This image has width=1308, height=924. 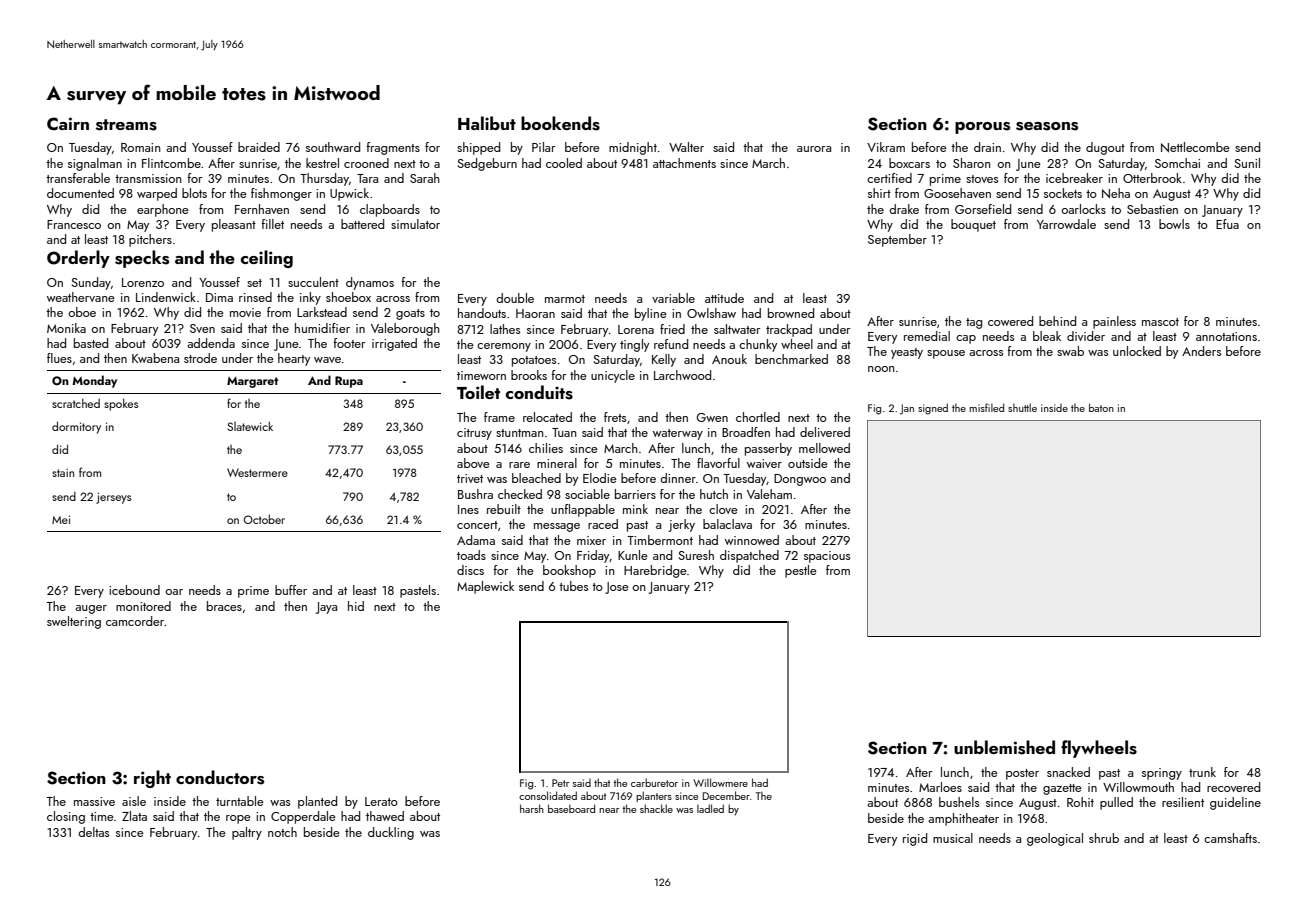 What do you see at coordinates (126, 125) in the image?
I see `streams` at bounding box center [126, 125].
